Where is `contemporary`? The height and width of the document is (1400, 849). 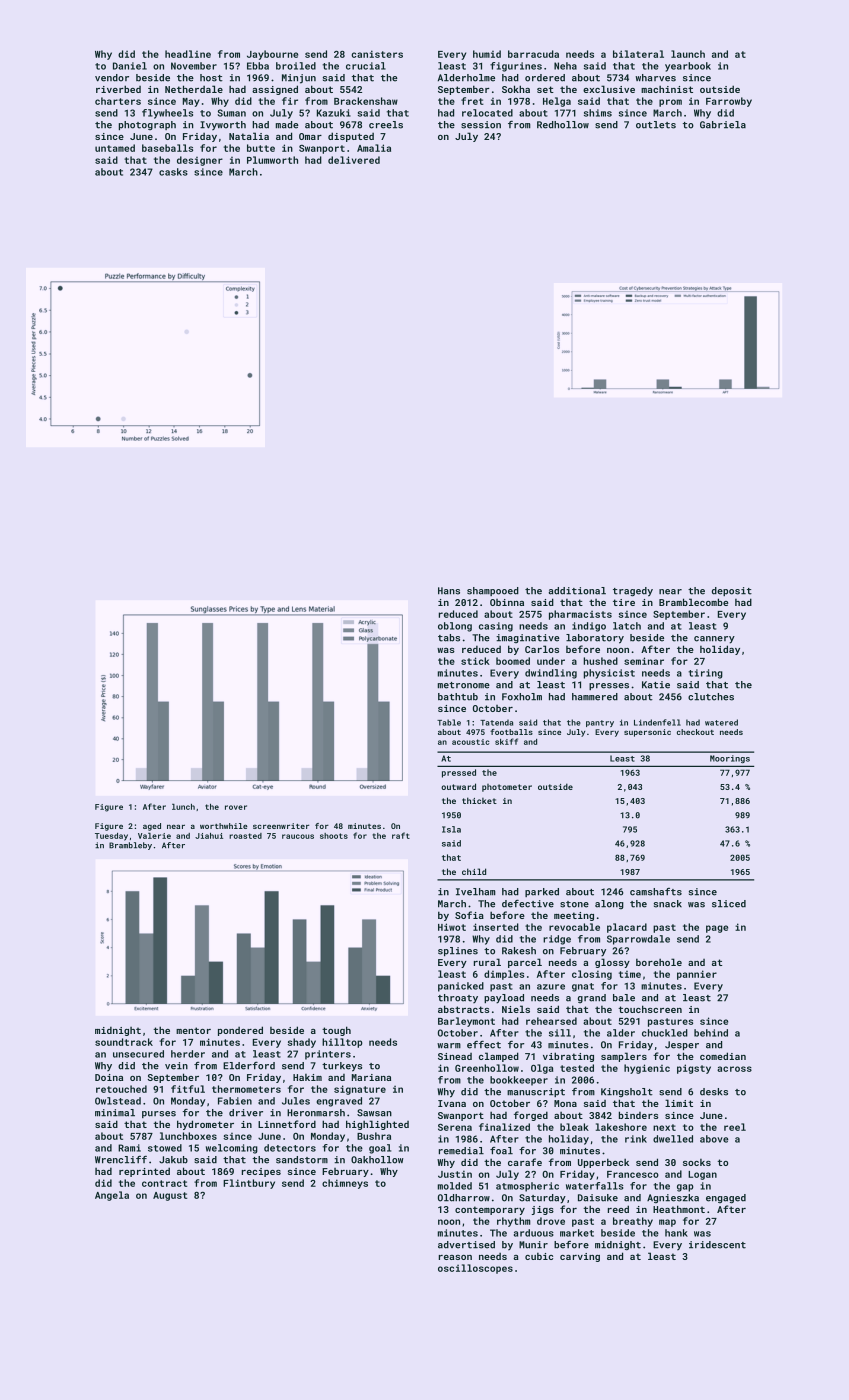
contemporary is located at coordinates (490, 1210).
